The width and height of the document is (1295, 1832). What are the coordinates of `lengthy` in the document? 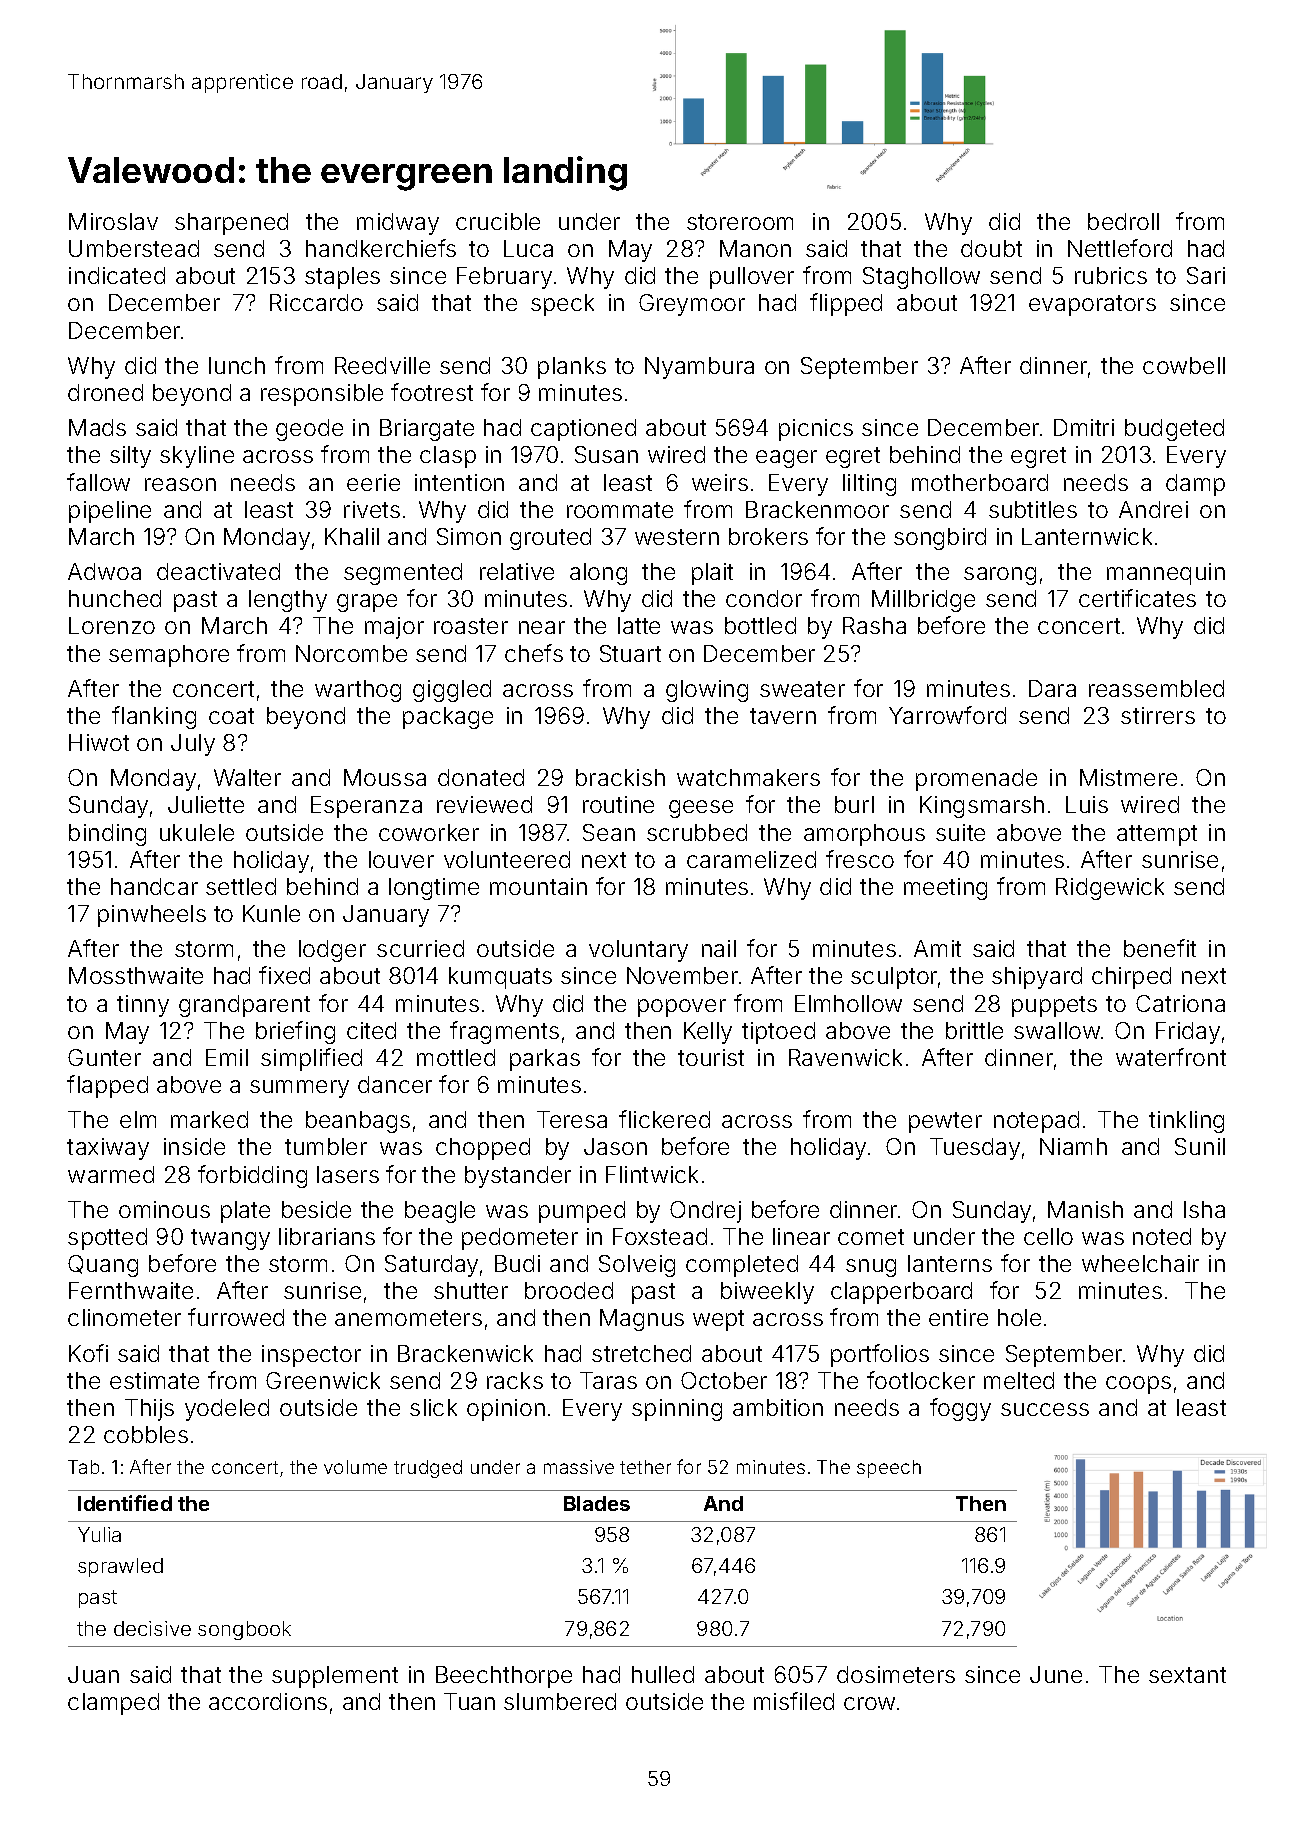 It's located at (288, 601).
